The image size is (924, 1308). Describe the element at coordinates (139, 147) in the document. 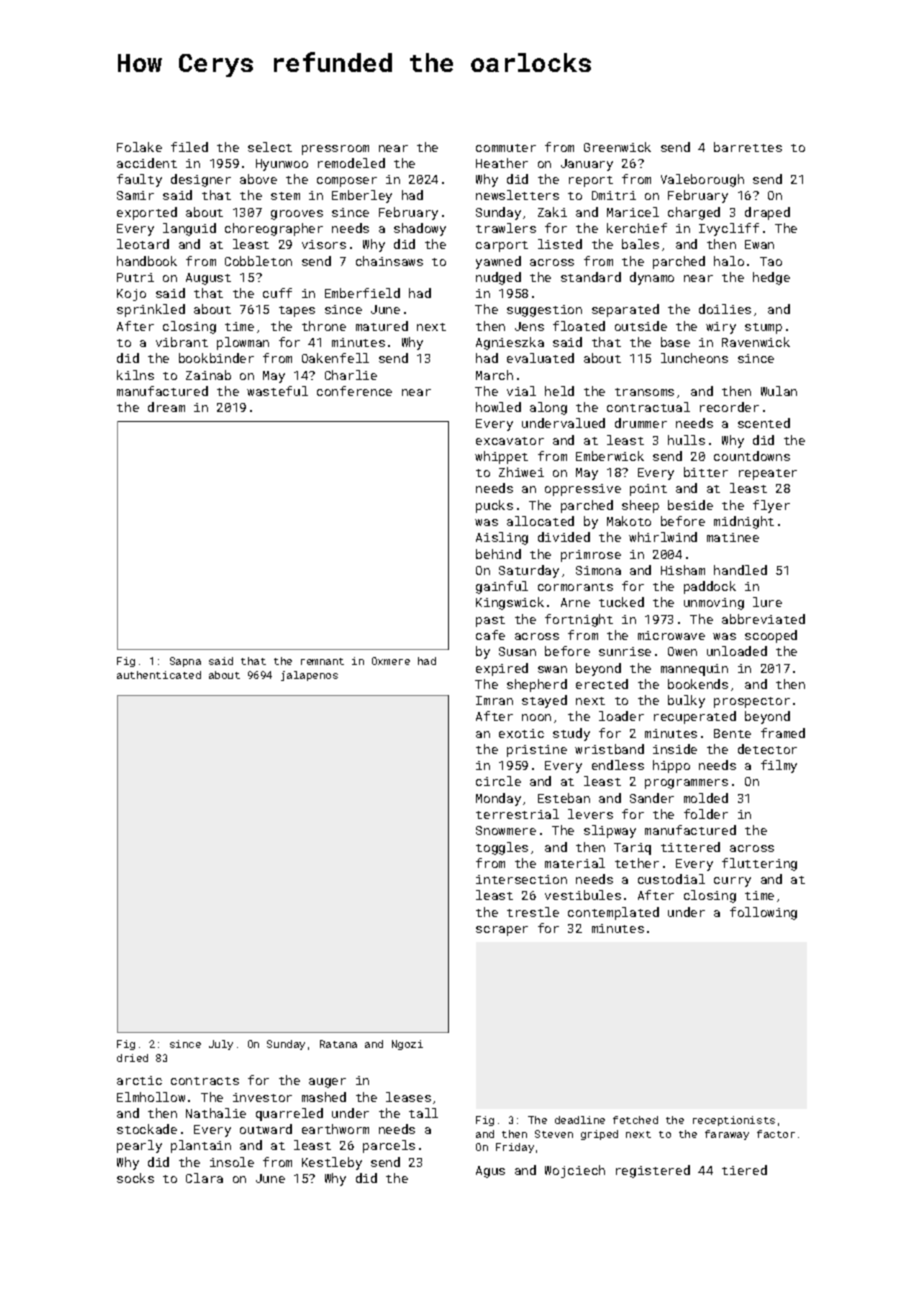

I see `Folake` at that location.
